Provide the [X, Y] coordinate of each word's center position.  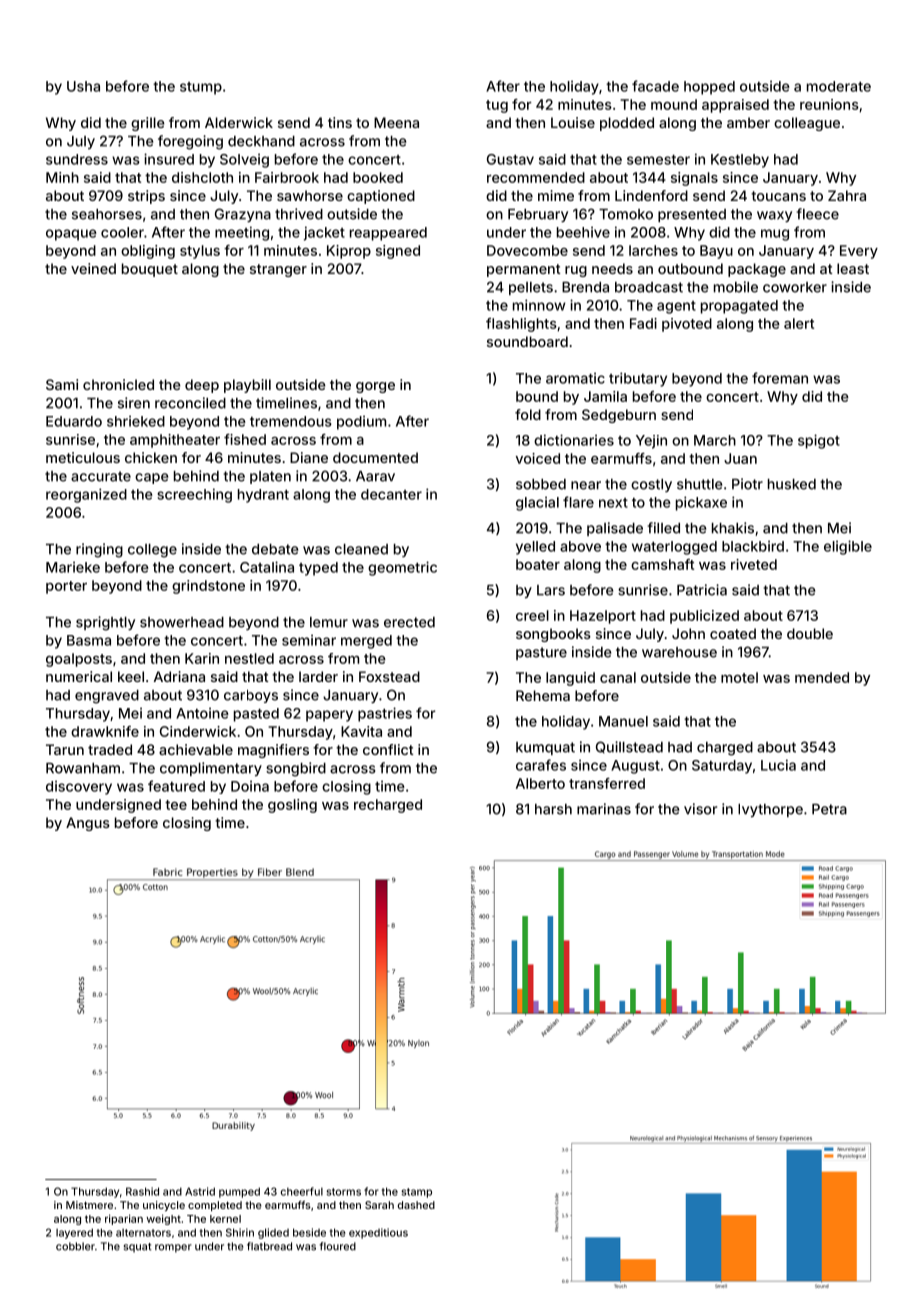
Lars [551, 590]
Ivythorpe [770, 810]
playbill [247, 386]
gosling [292, 806]
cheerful [302, 1191]
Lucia [778, 765]
